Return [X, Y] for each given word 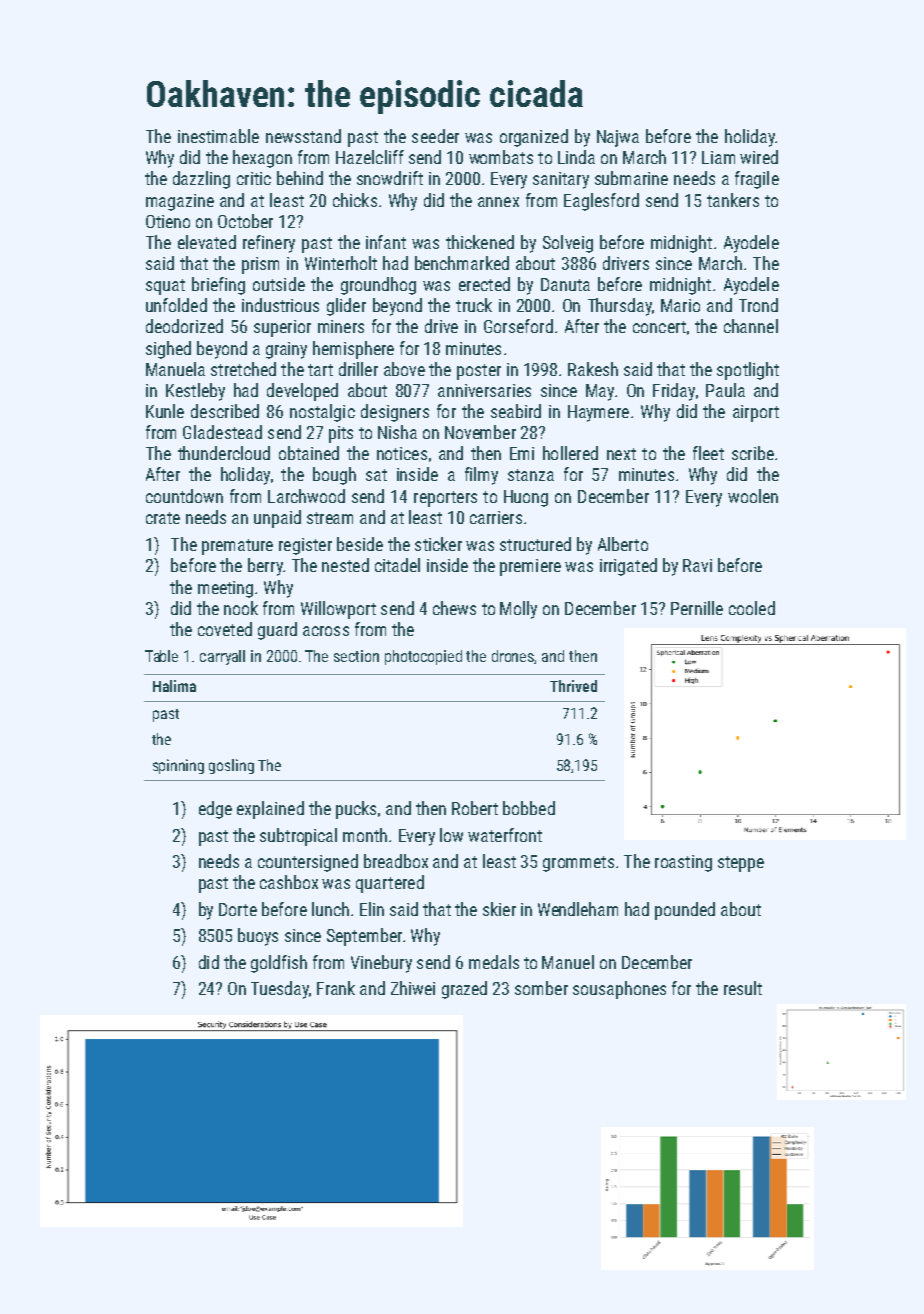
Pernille [697, 608]
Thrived [573, 686]
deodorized [184, 326]
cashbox [289, 882]
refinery [269, 244]
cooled [752, 608]
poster [479, 372]
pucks [356, 810]
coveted [225, 629]
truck [474, 305]
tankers [733, 200]
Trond [758, 305]
